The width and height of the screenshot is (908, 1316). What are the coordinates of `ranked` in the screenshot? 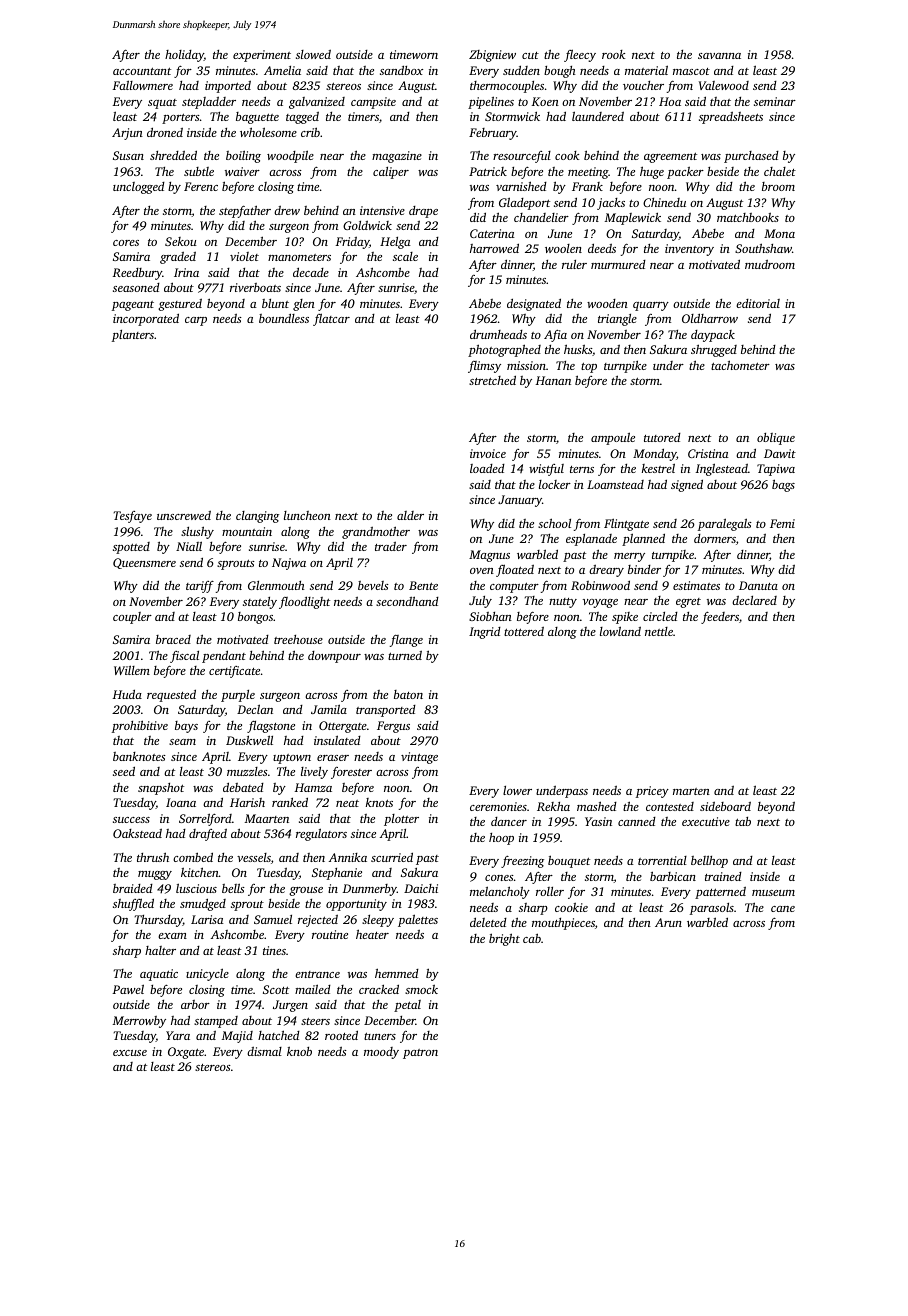 It's located at (290, 802).
